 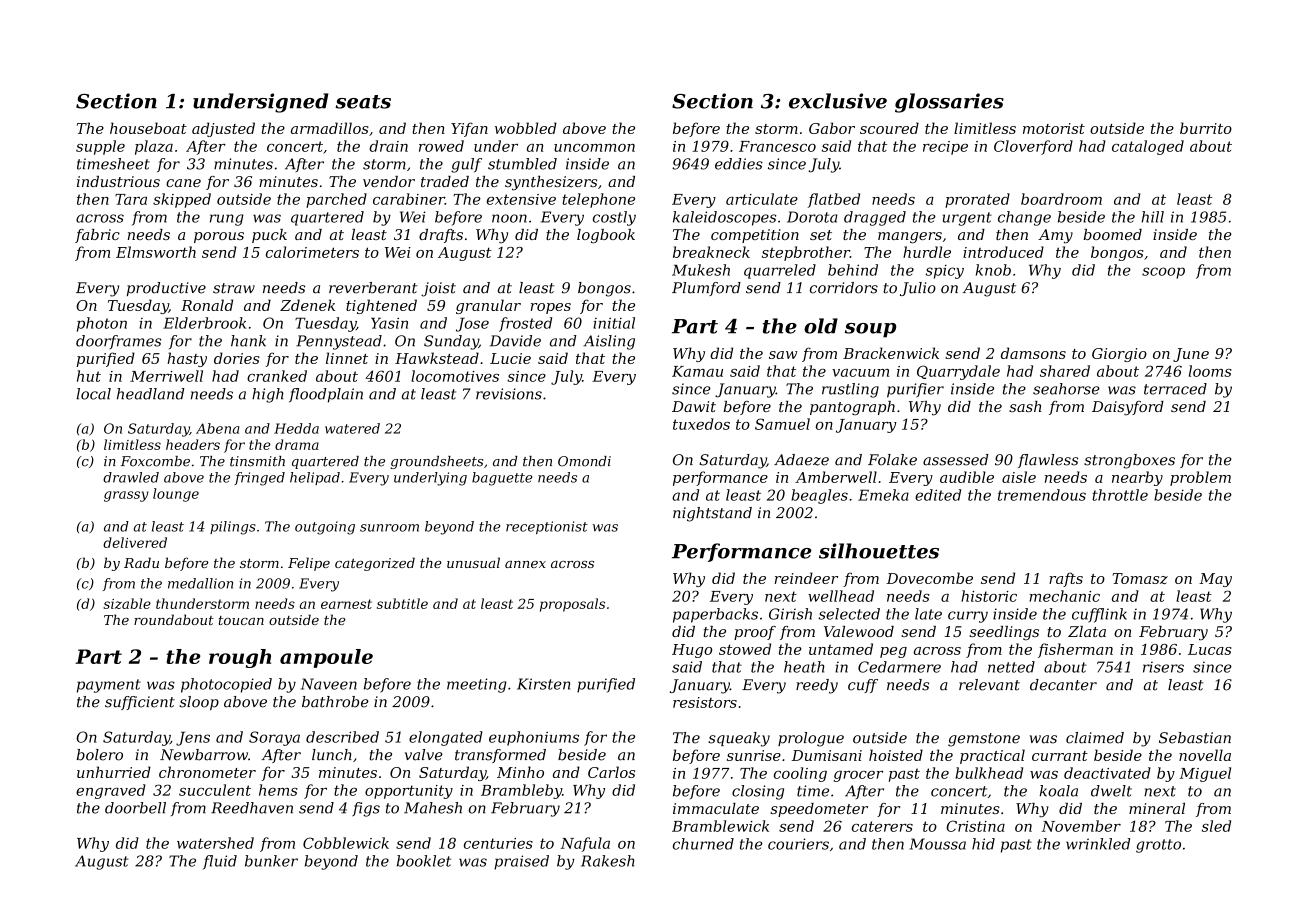 I want to click on glossaries, so click(x=949, y=103).
